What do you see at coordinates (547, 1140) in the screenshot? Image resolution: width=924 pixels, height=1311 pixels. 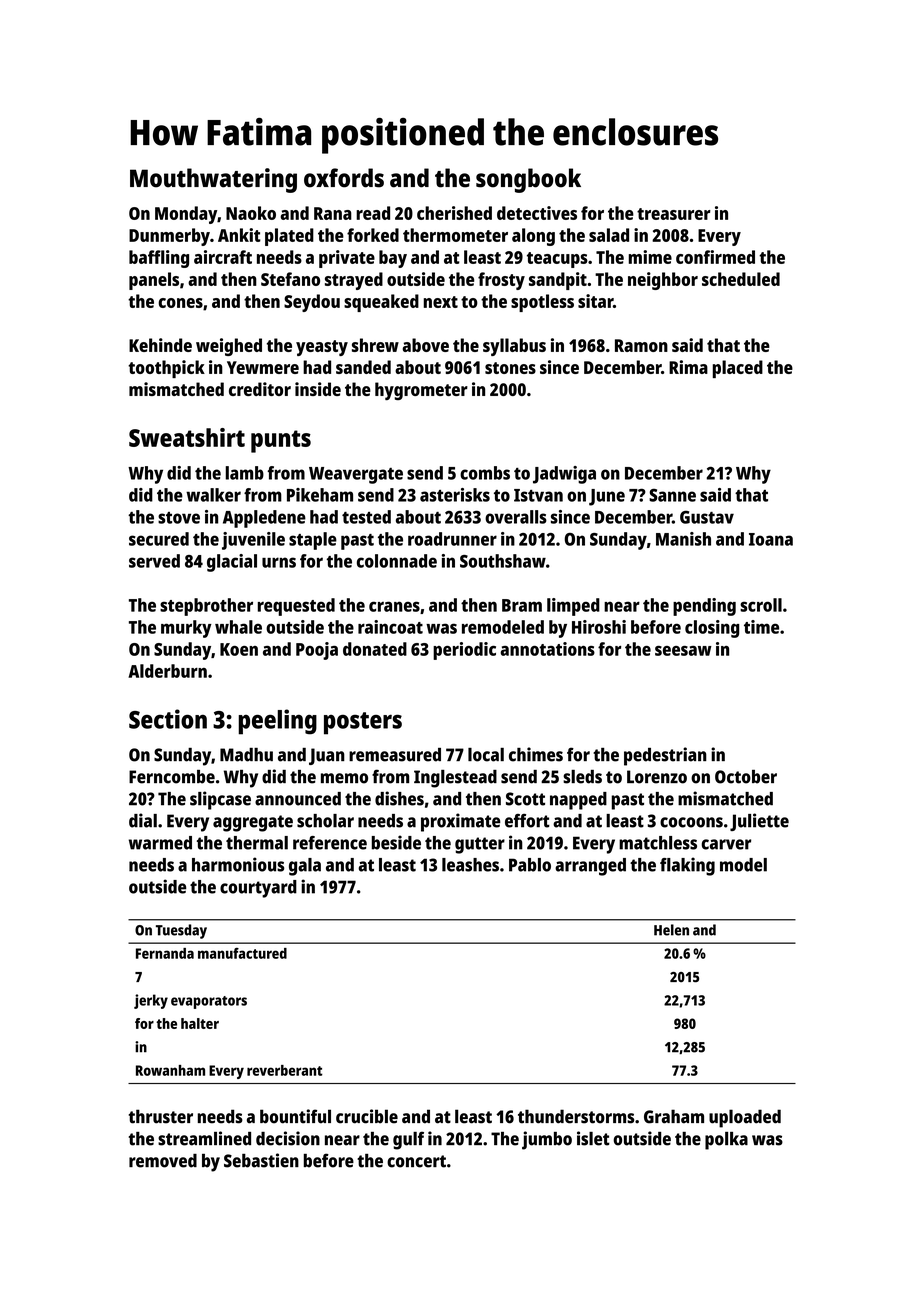 I see `jumbo` at bounding box center [547, 1140].
